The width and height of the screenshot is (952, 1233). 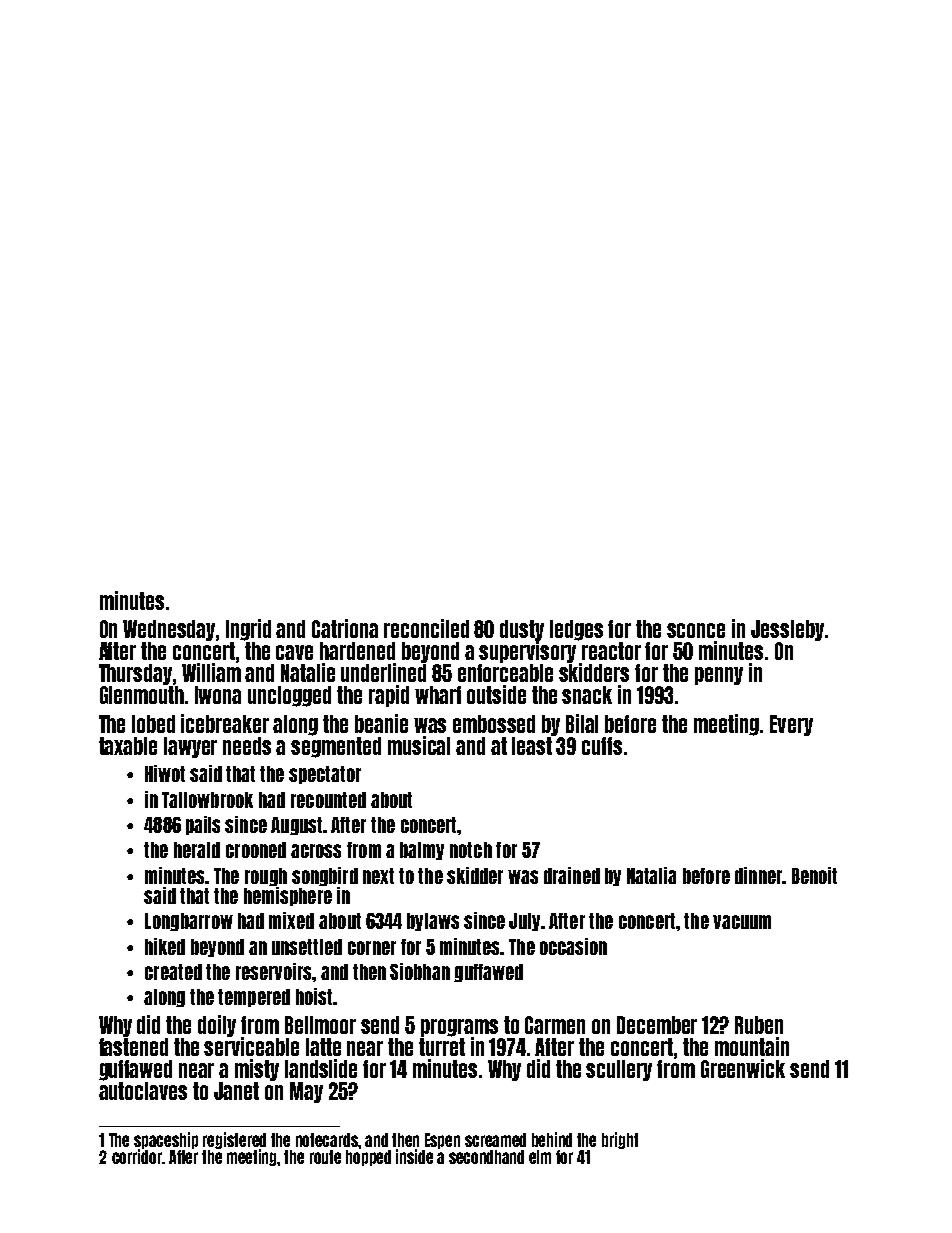 What do you see at coordinates (426, 628) in the screenshot?
I see `reconciled` at bounding box center [426, 628].
